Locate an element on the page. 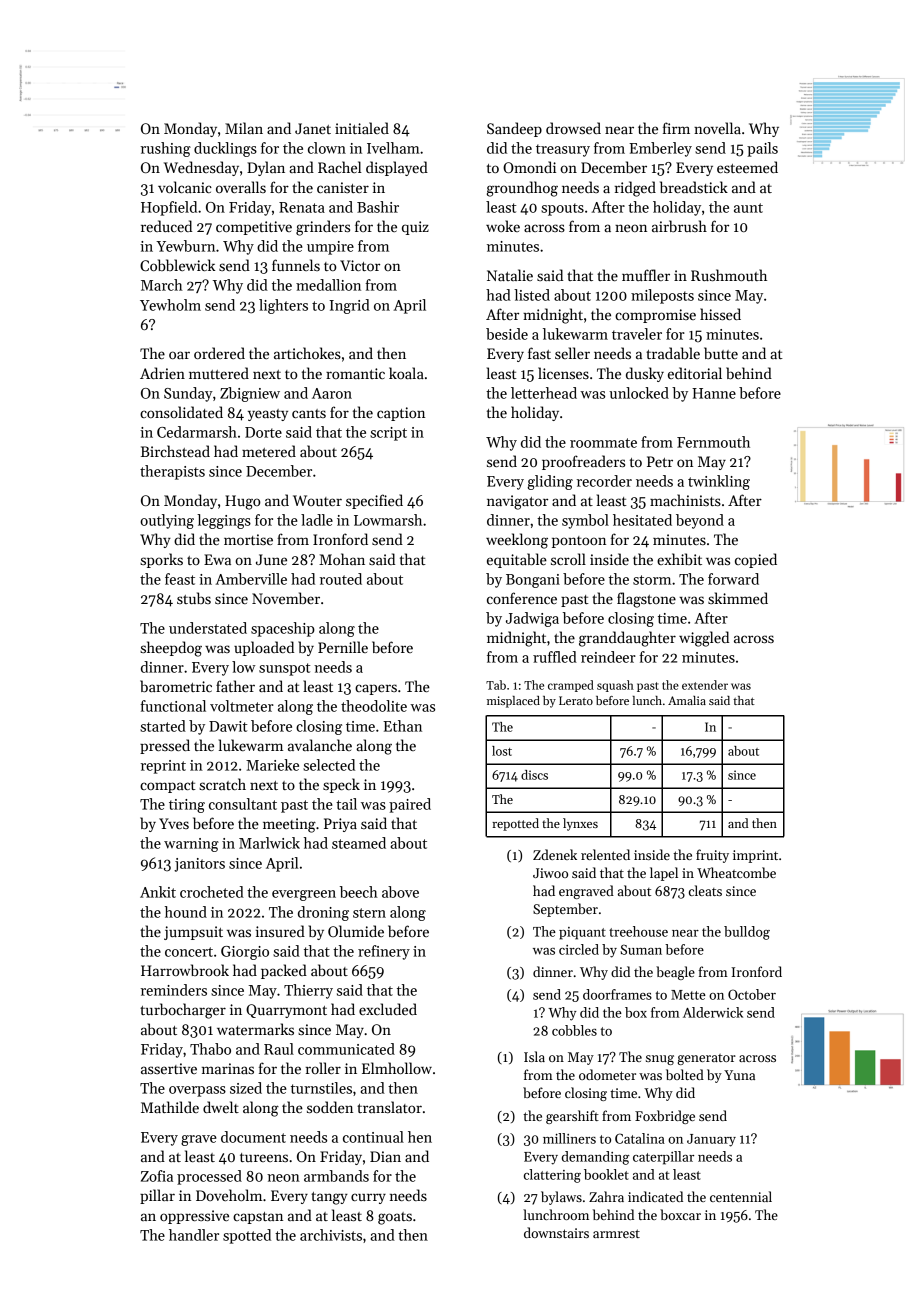 The image size is (924, 1314). understated is located at coordinates (208, 628).
